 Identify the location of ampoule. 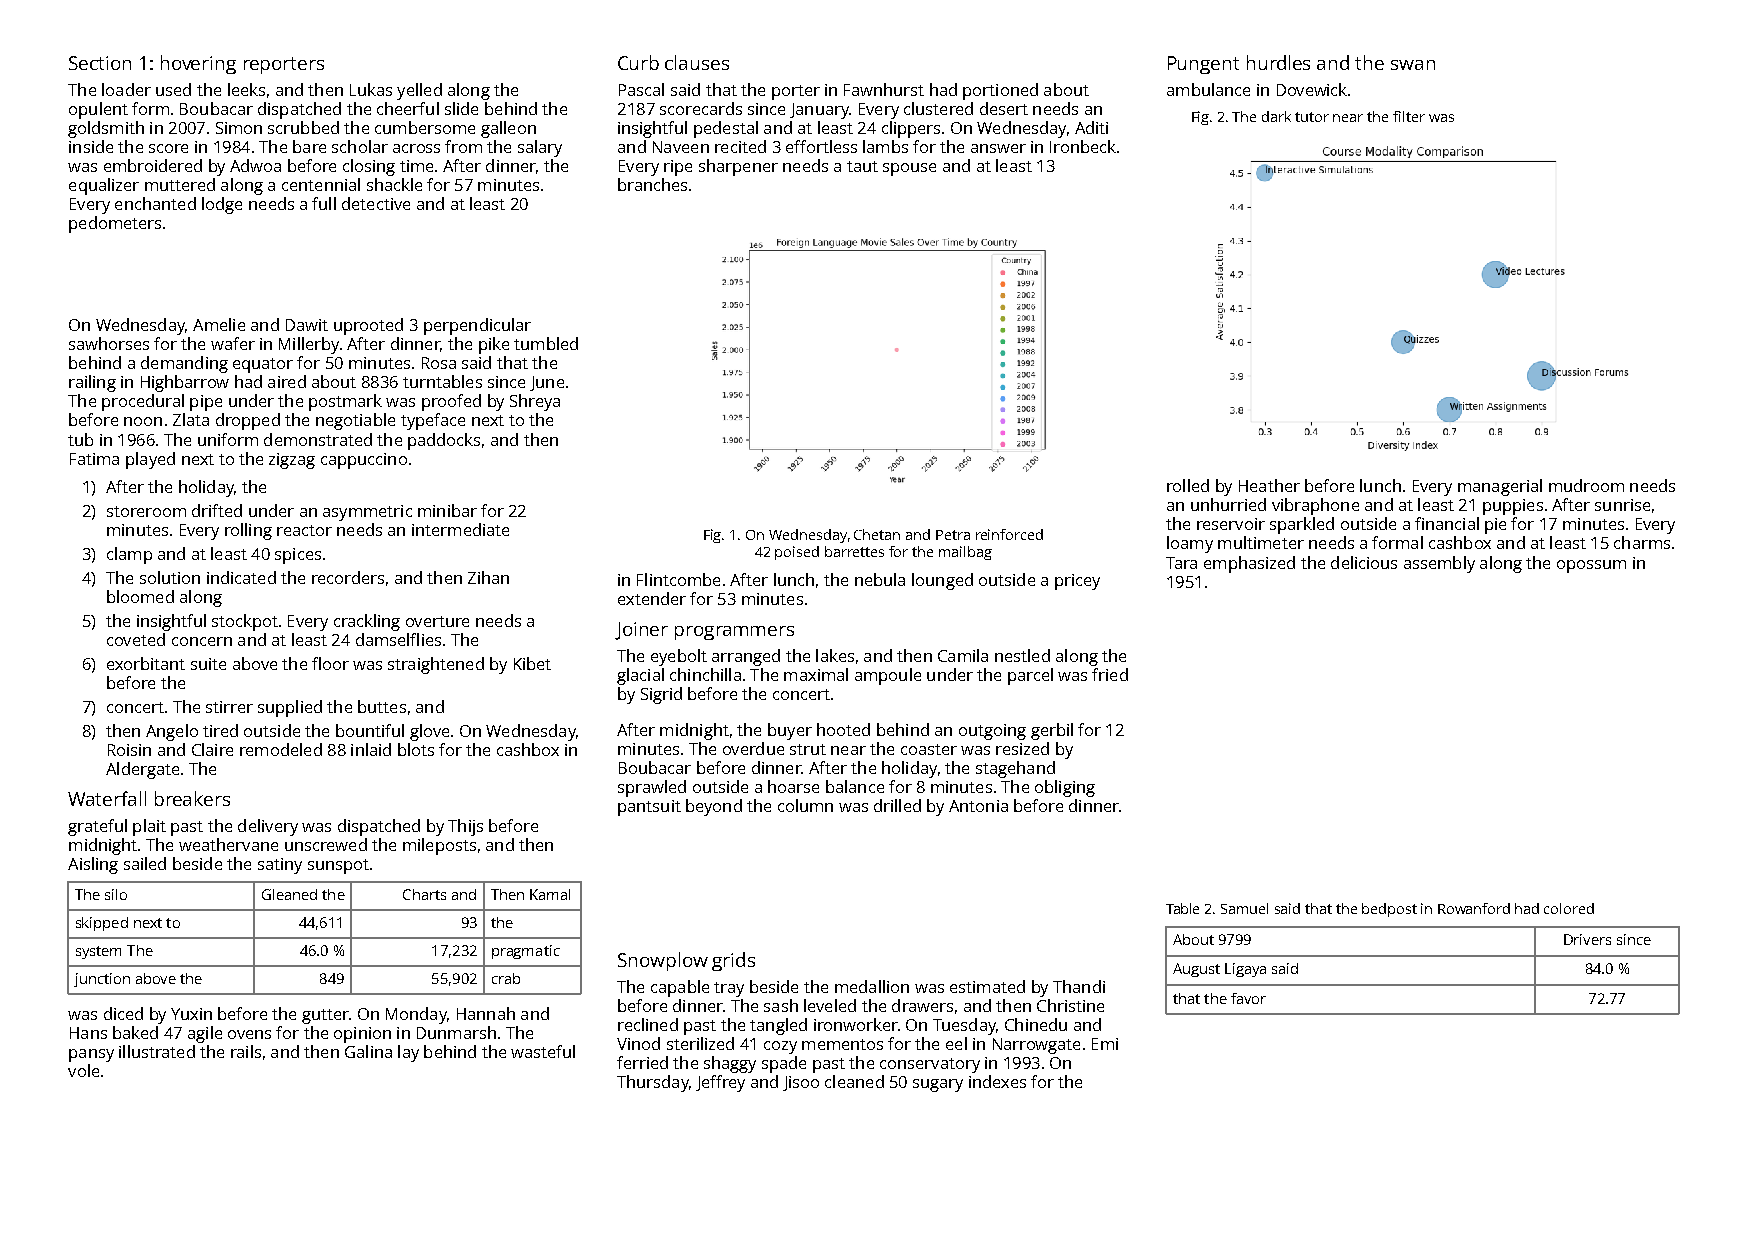
(888, 676).
